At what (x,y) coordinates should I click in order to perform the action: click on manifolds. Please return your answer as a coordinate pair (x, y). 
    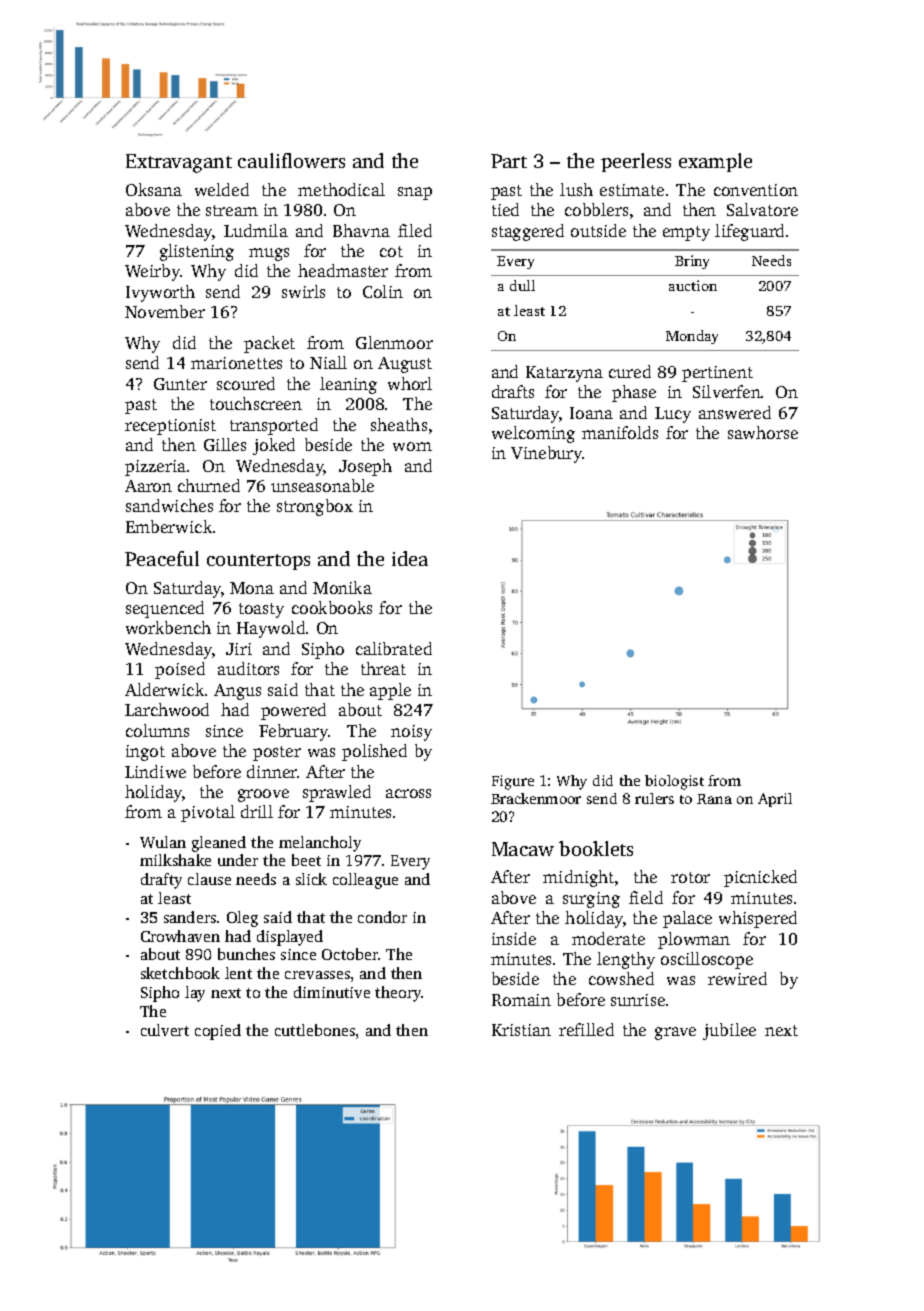
    Looking at the image, I should click on (620, 432).
